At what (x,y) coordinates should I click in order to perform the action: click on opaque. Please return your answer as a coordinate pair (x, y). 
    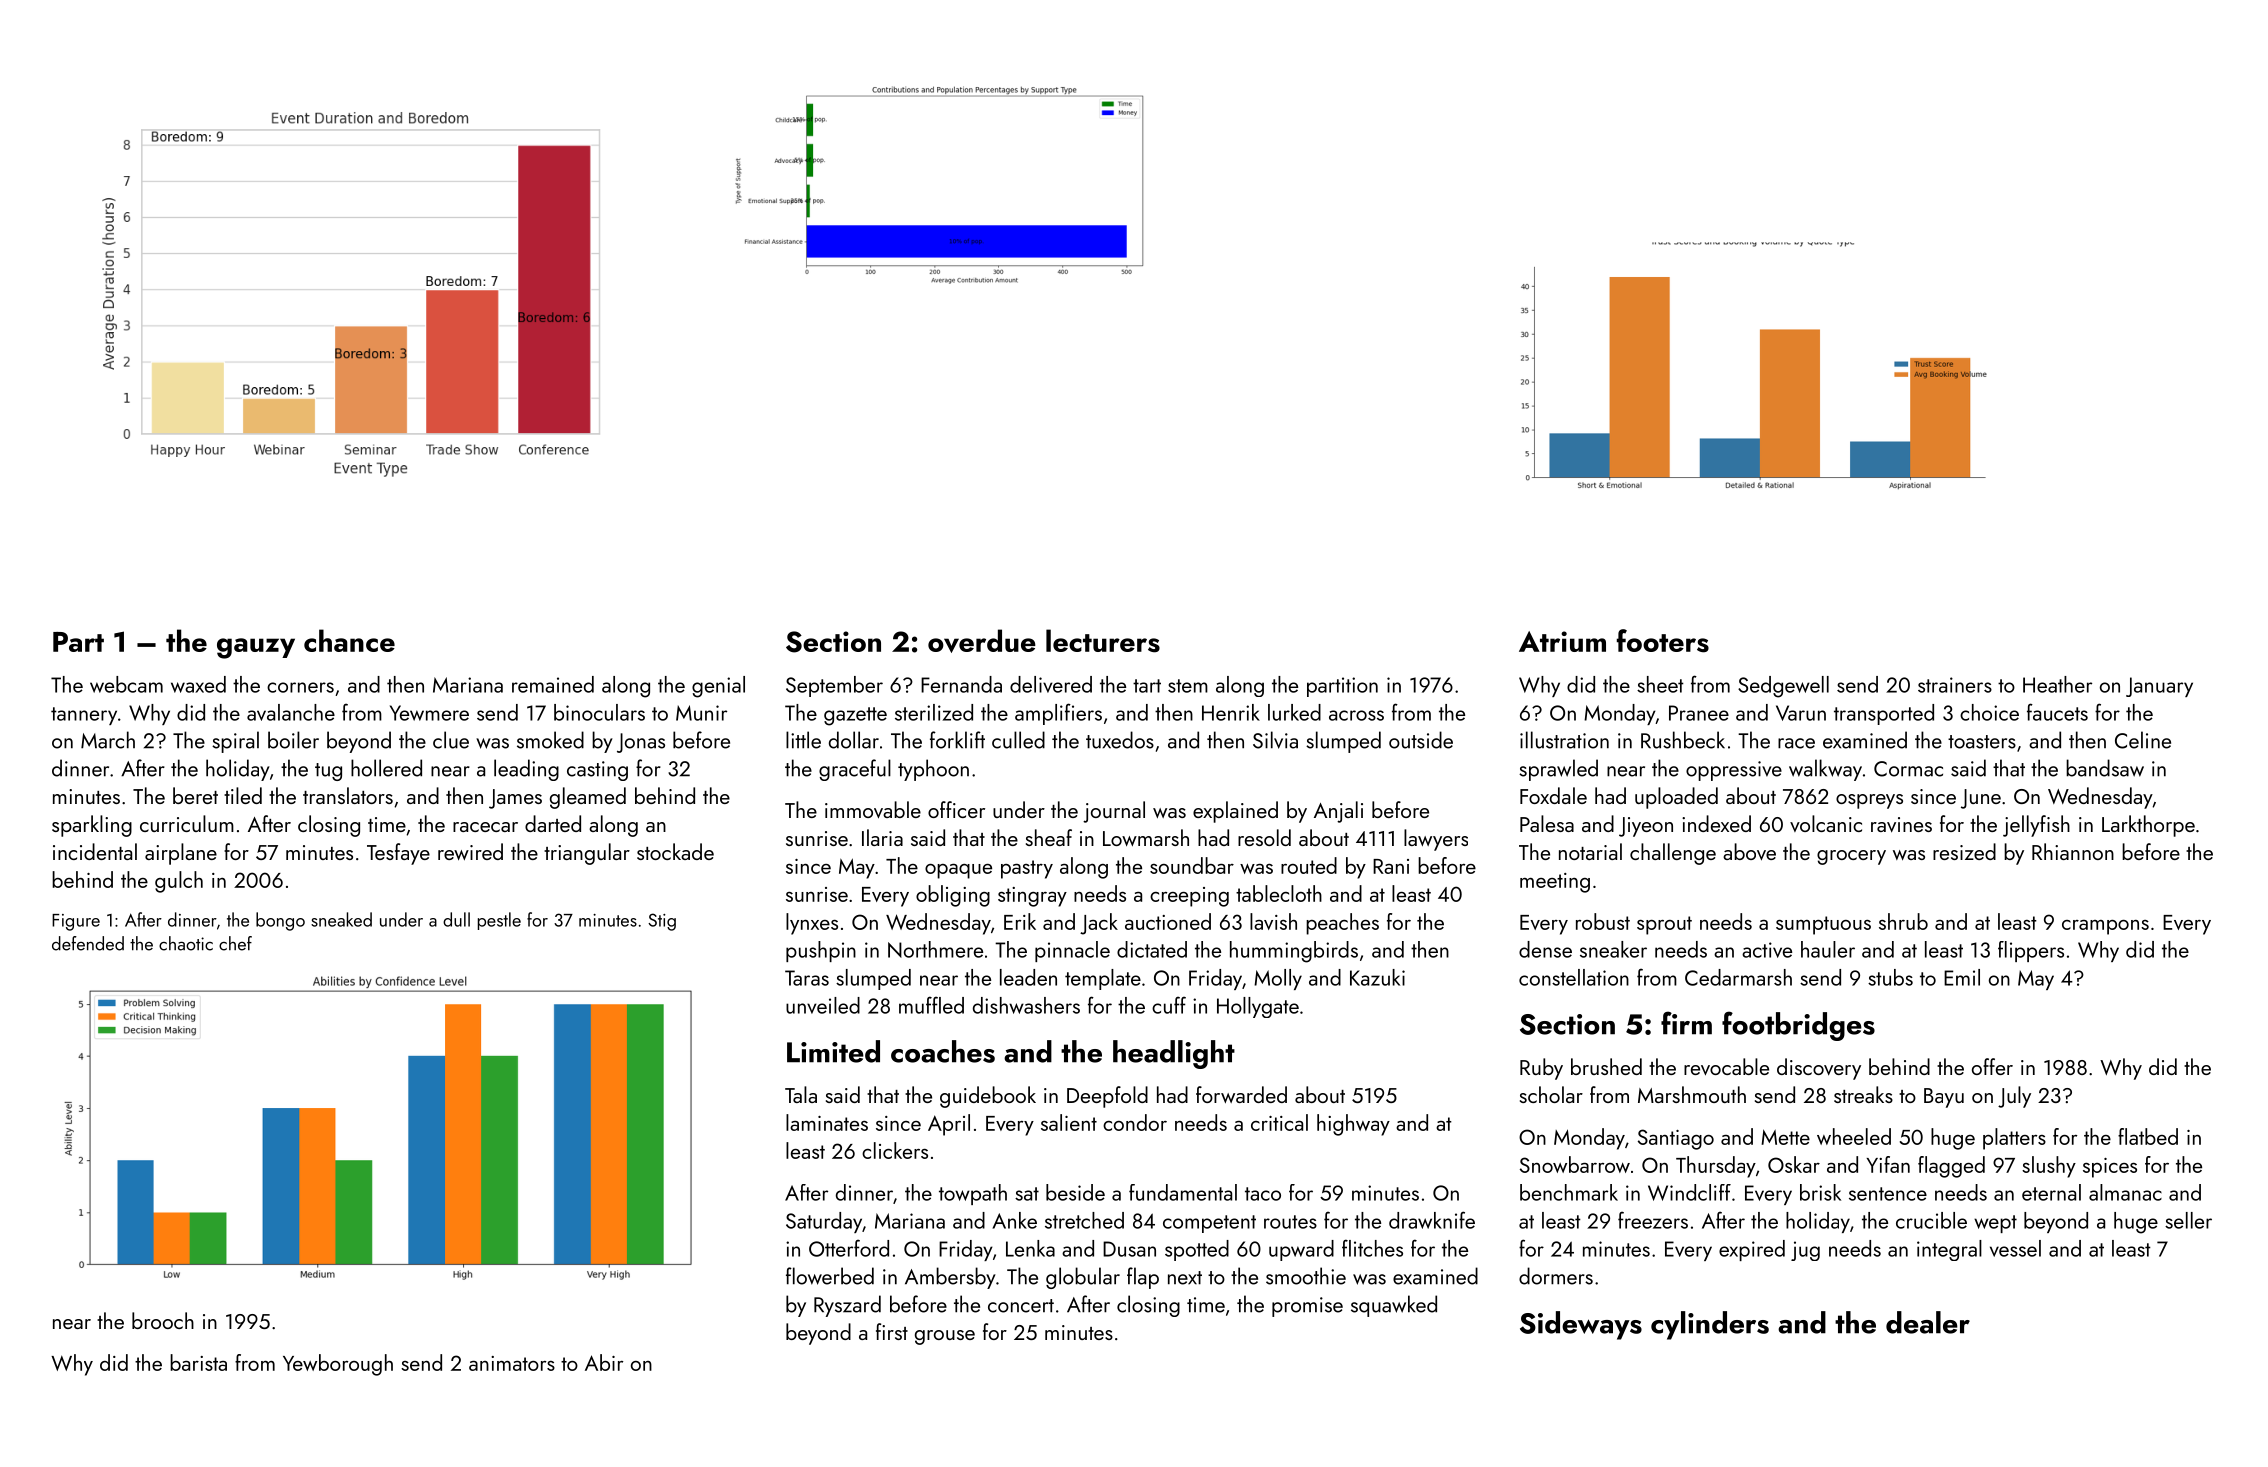
    Looking at the image, I should click on (958, 871).
